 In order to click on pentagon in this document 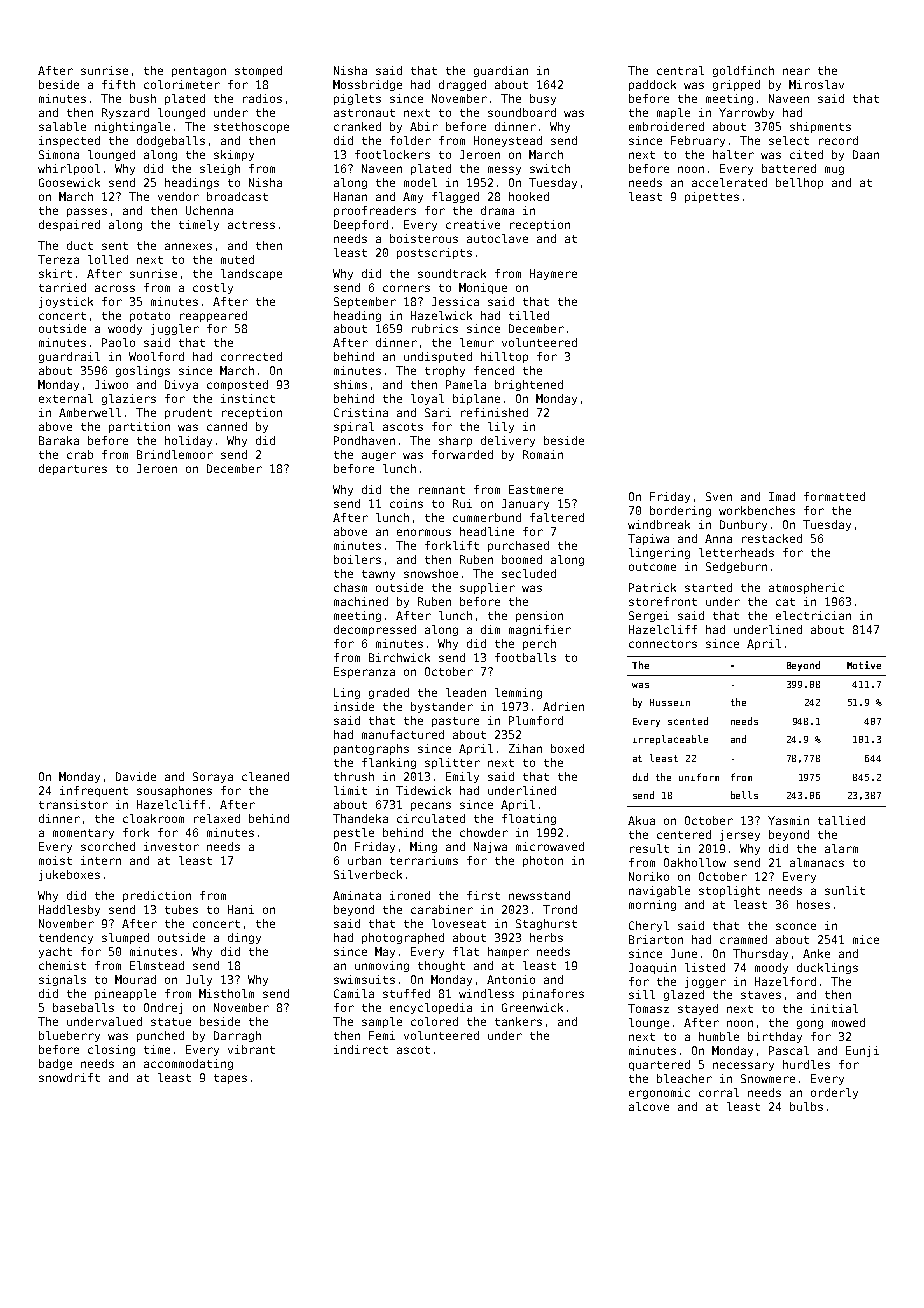, I will do `click(199, 72)`.
